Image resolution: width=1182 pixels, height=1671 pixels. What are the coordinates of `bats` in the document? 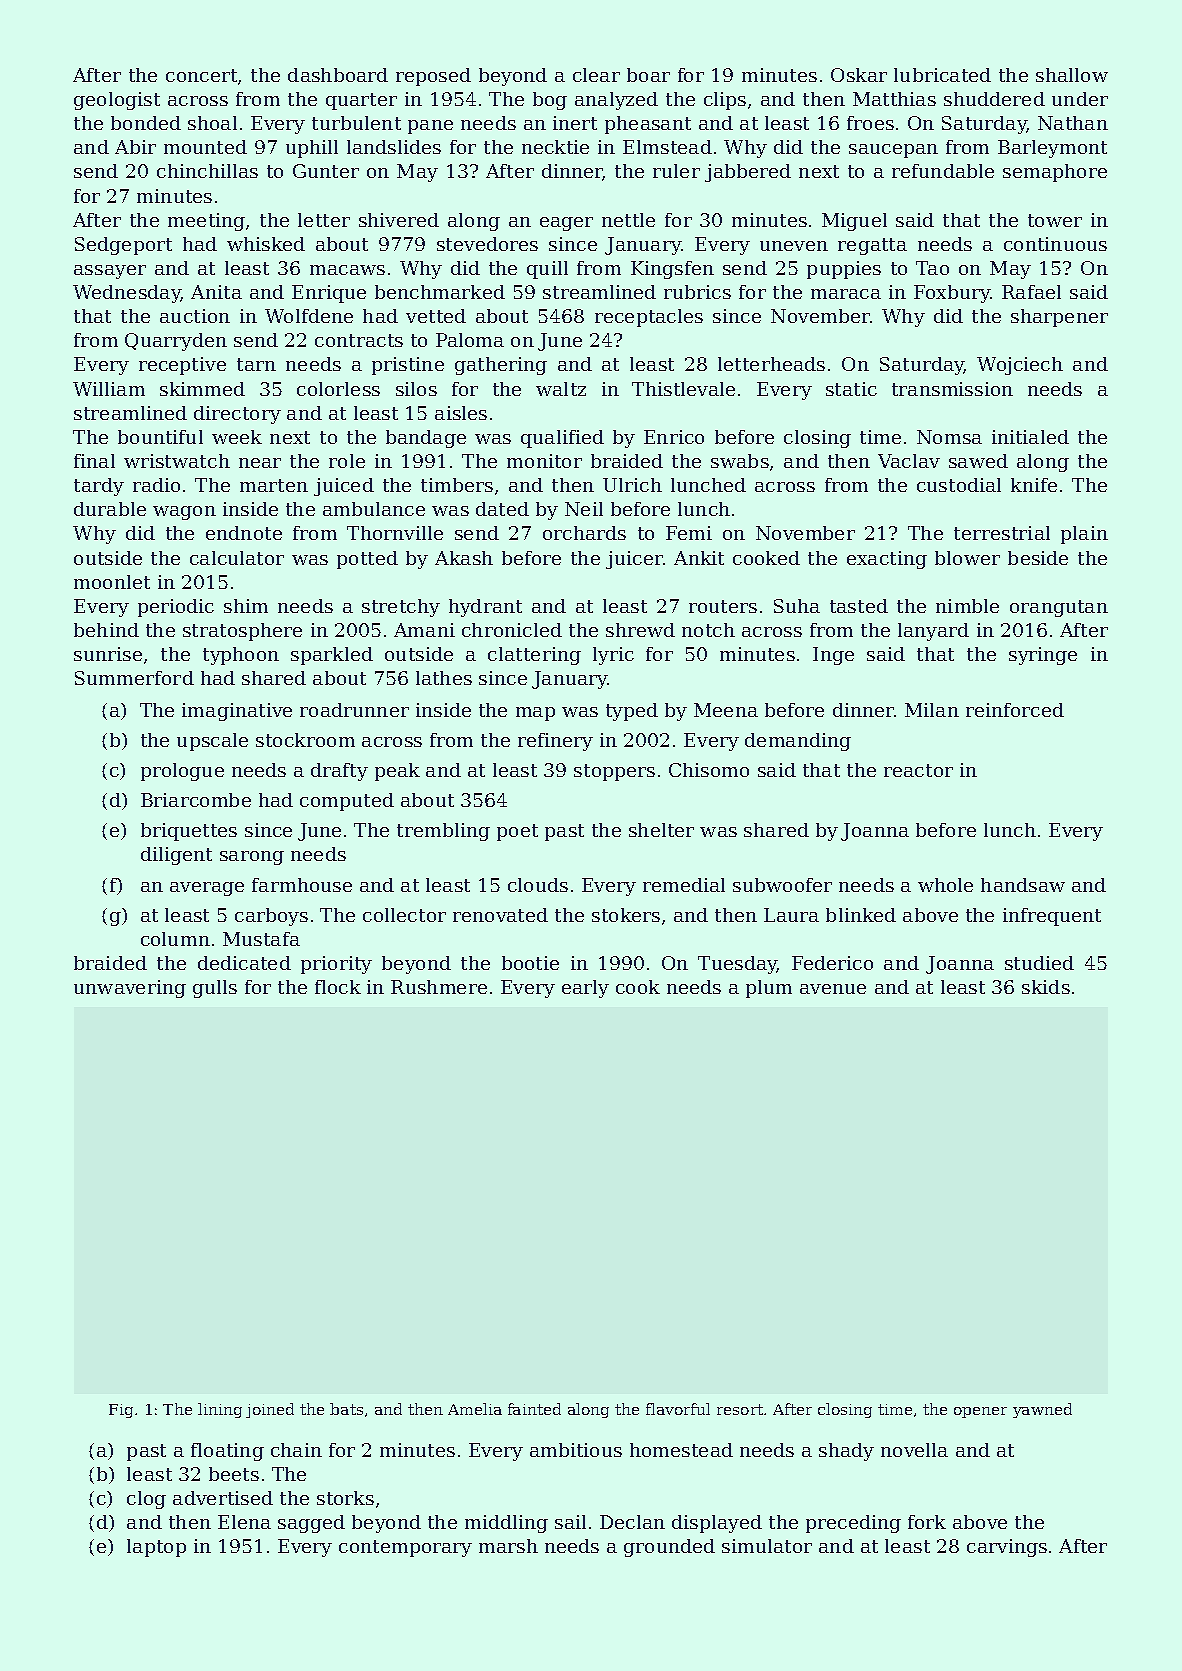 It's located at (346, 1409).
